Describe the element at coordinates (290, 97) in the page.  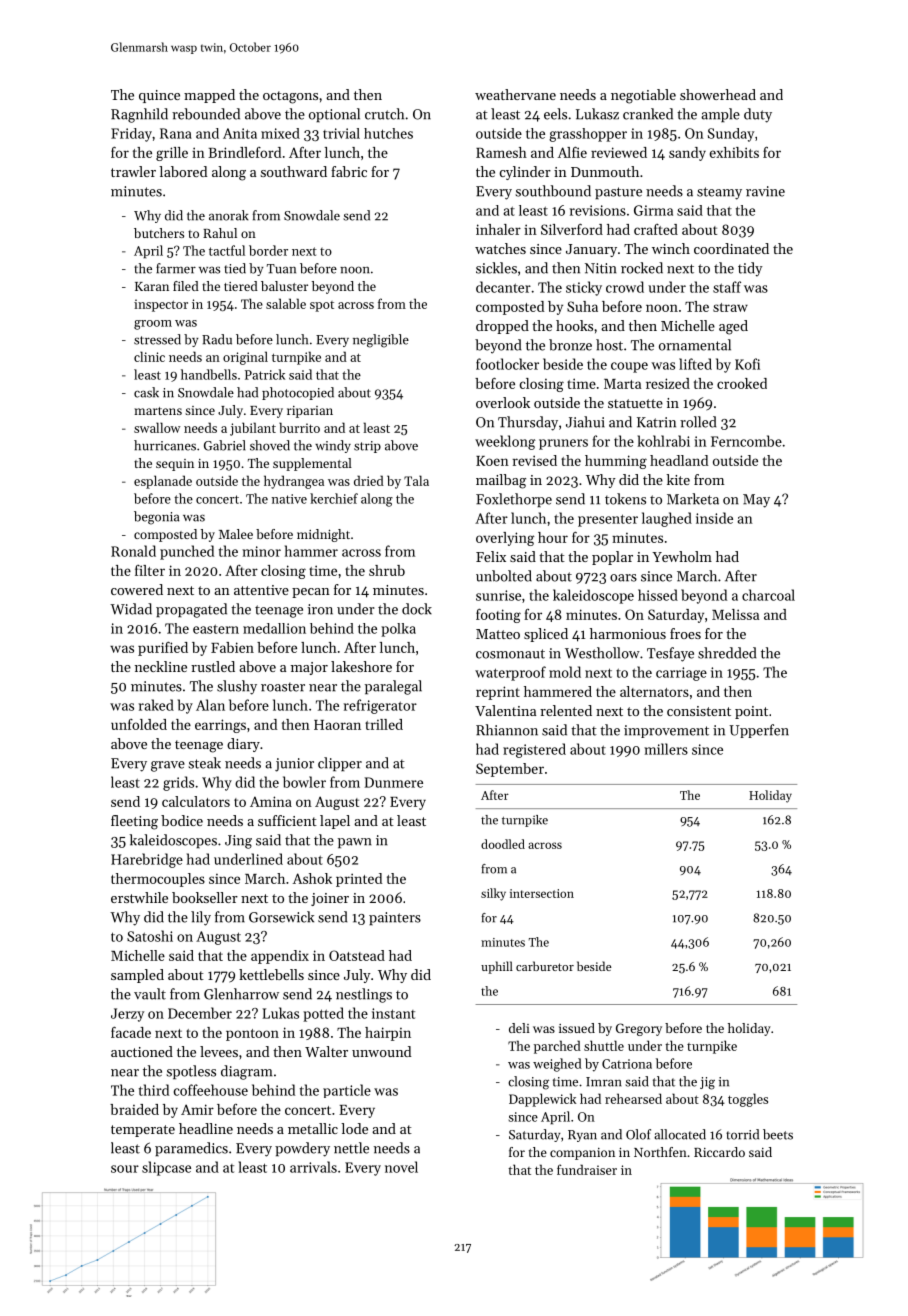
I see `octagons` at that location.
